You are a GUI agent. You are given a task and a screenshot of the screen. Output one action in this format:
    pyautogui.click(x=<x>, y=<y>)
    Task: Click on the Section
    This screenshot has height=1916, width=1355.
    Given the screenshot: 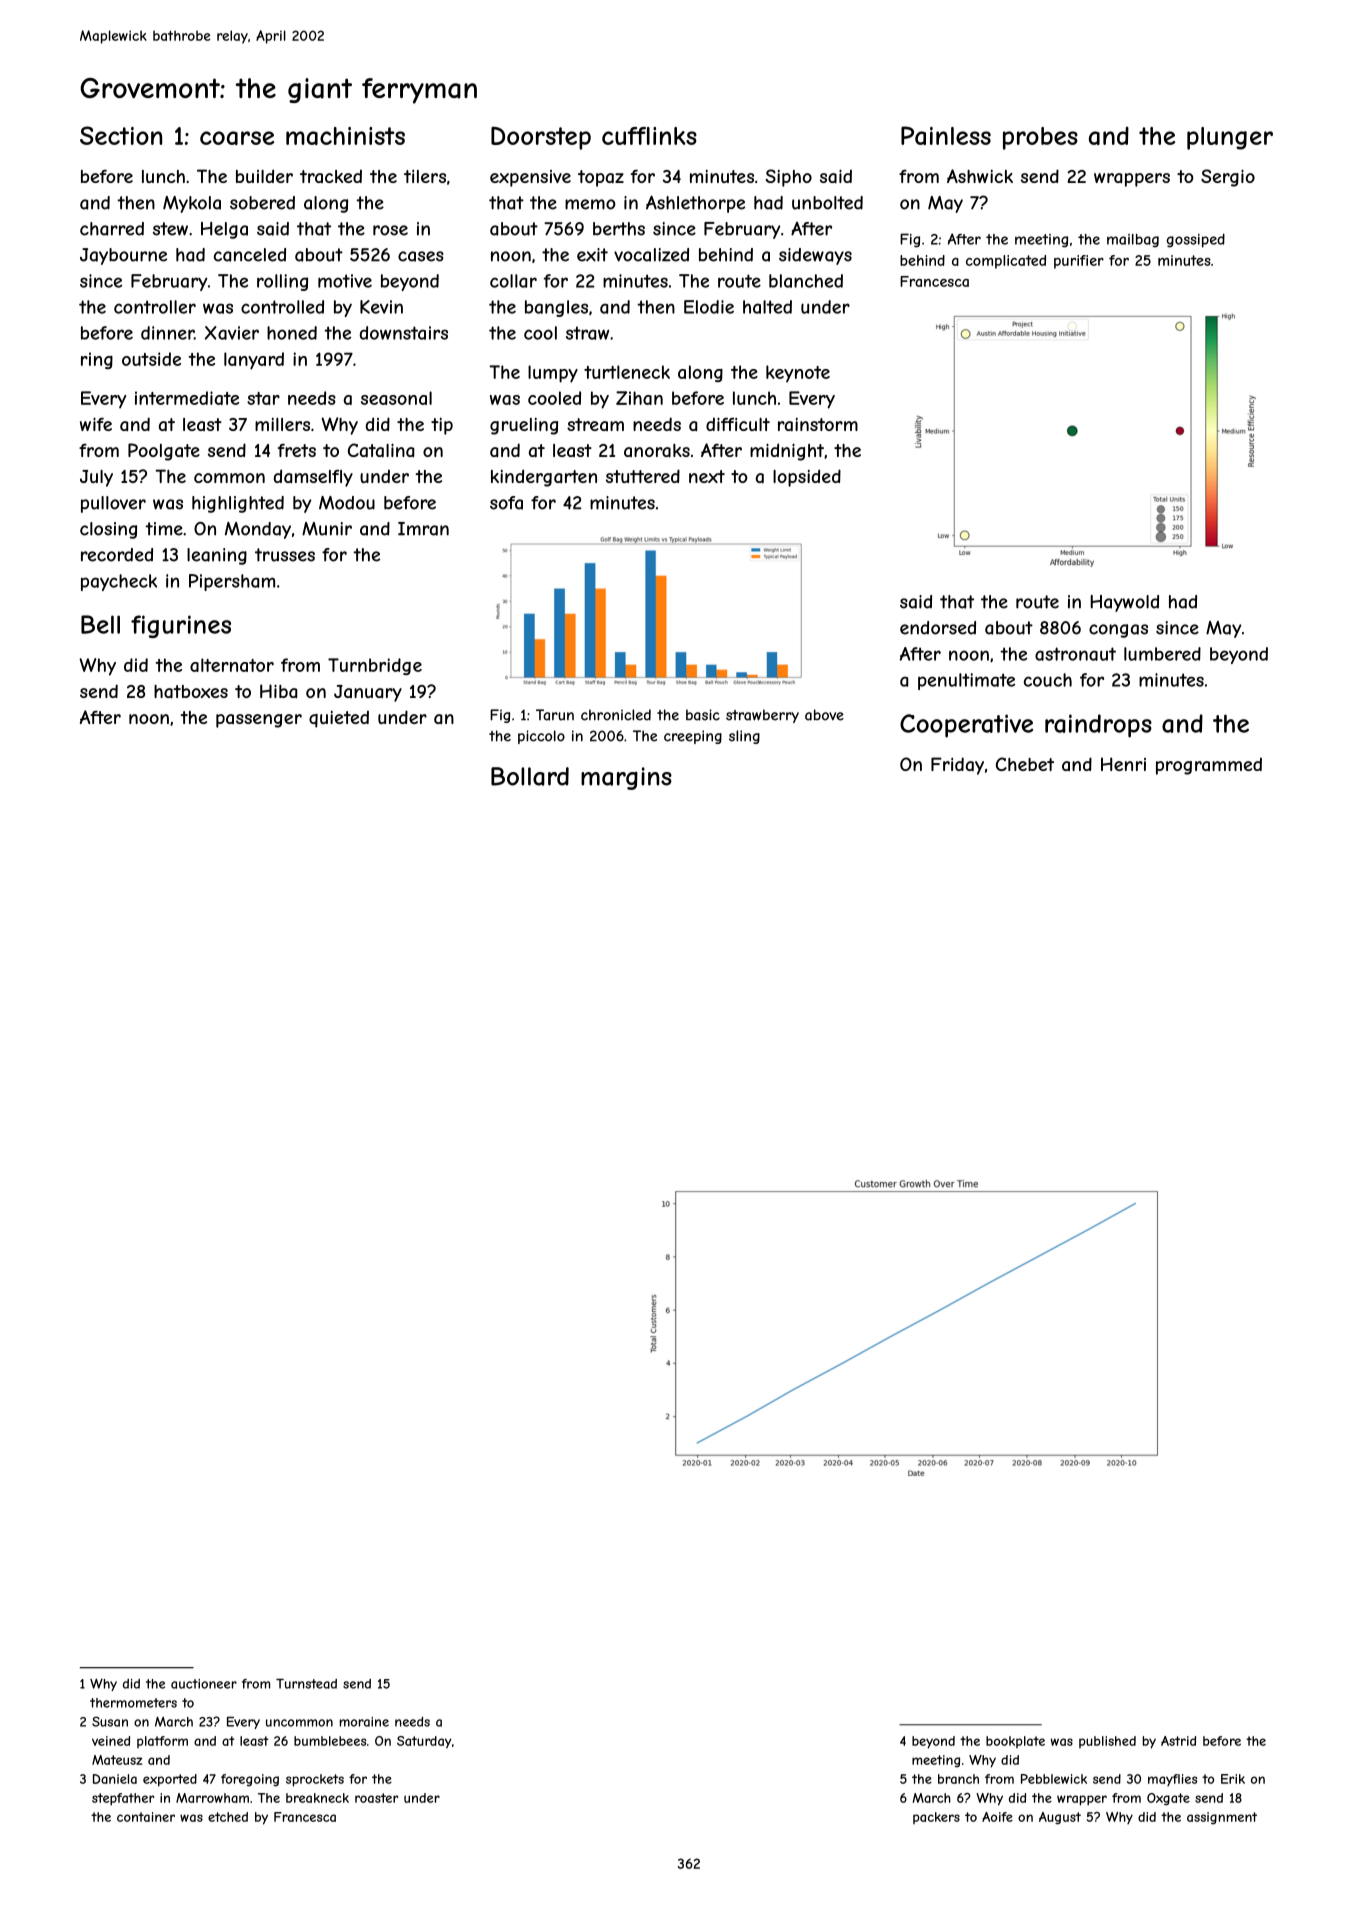 What is the action you would take?
    pyautogui.click(x=121, y=135)
